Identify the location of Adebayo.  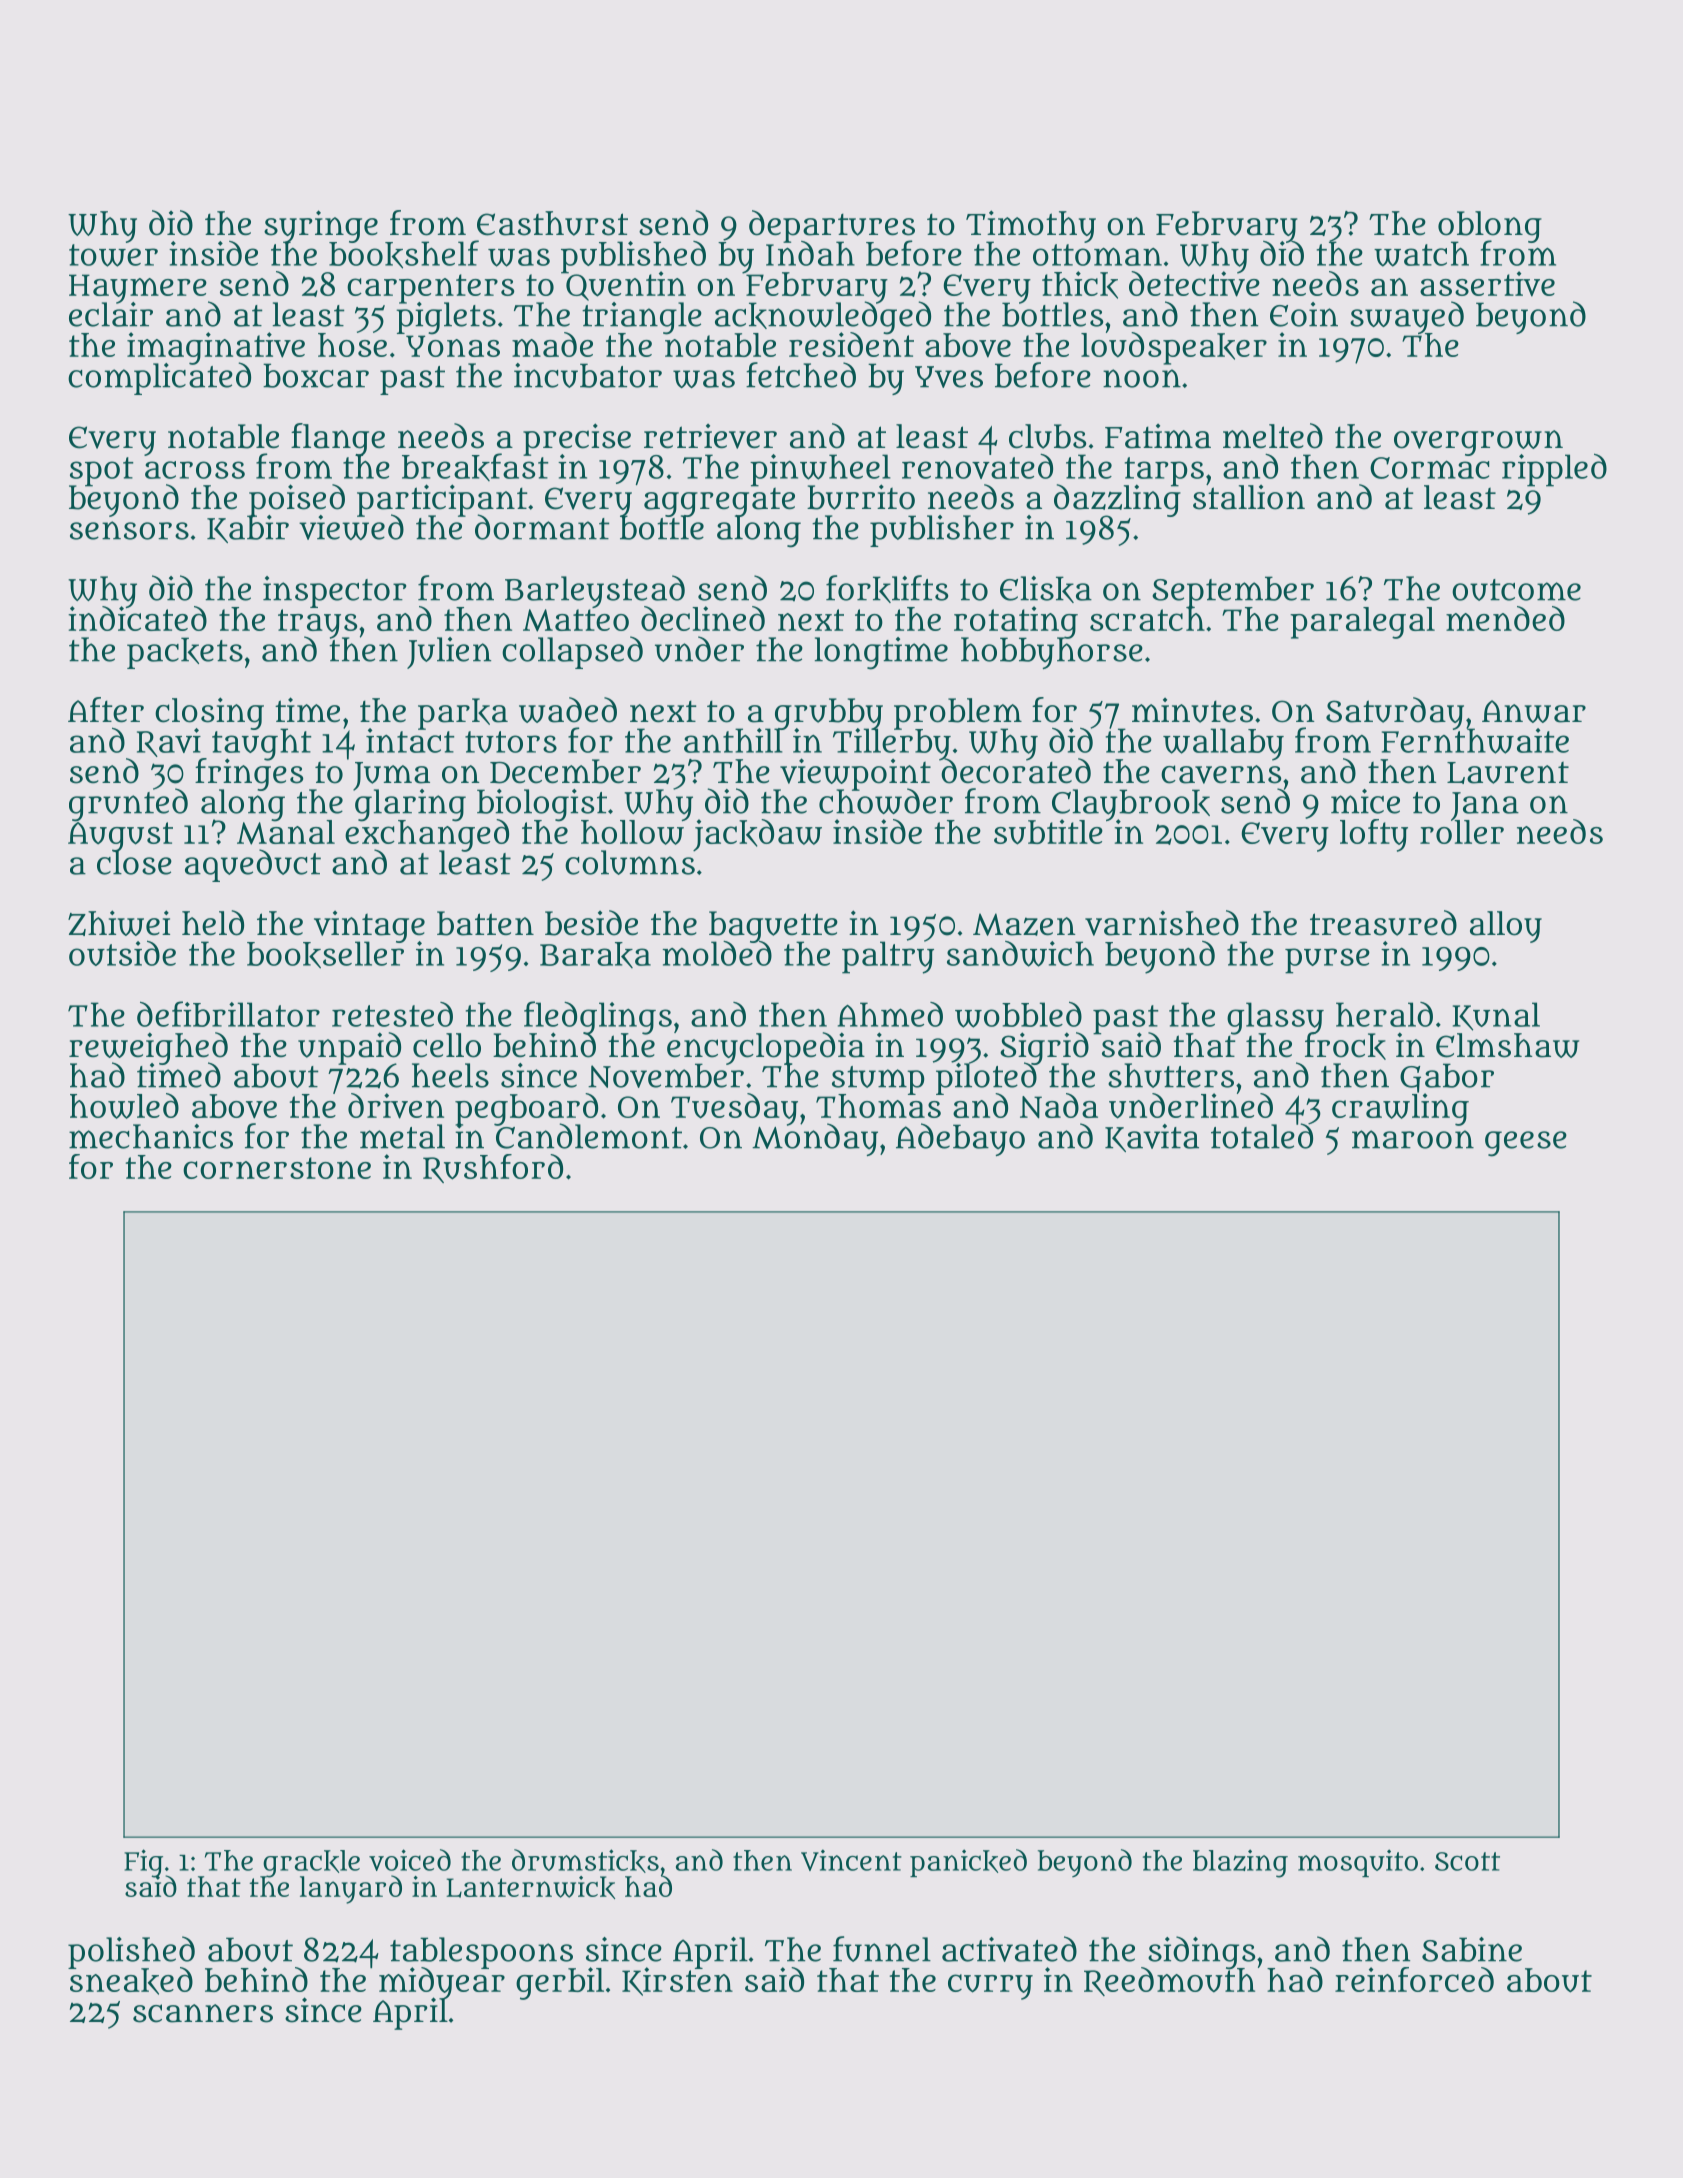
(960, 1139).
